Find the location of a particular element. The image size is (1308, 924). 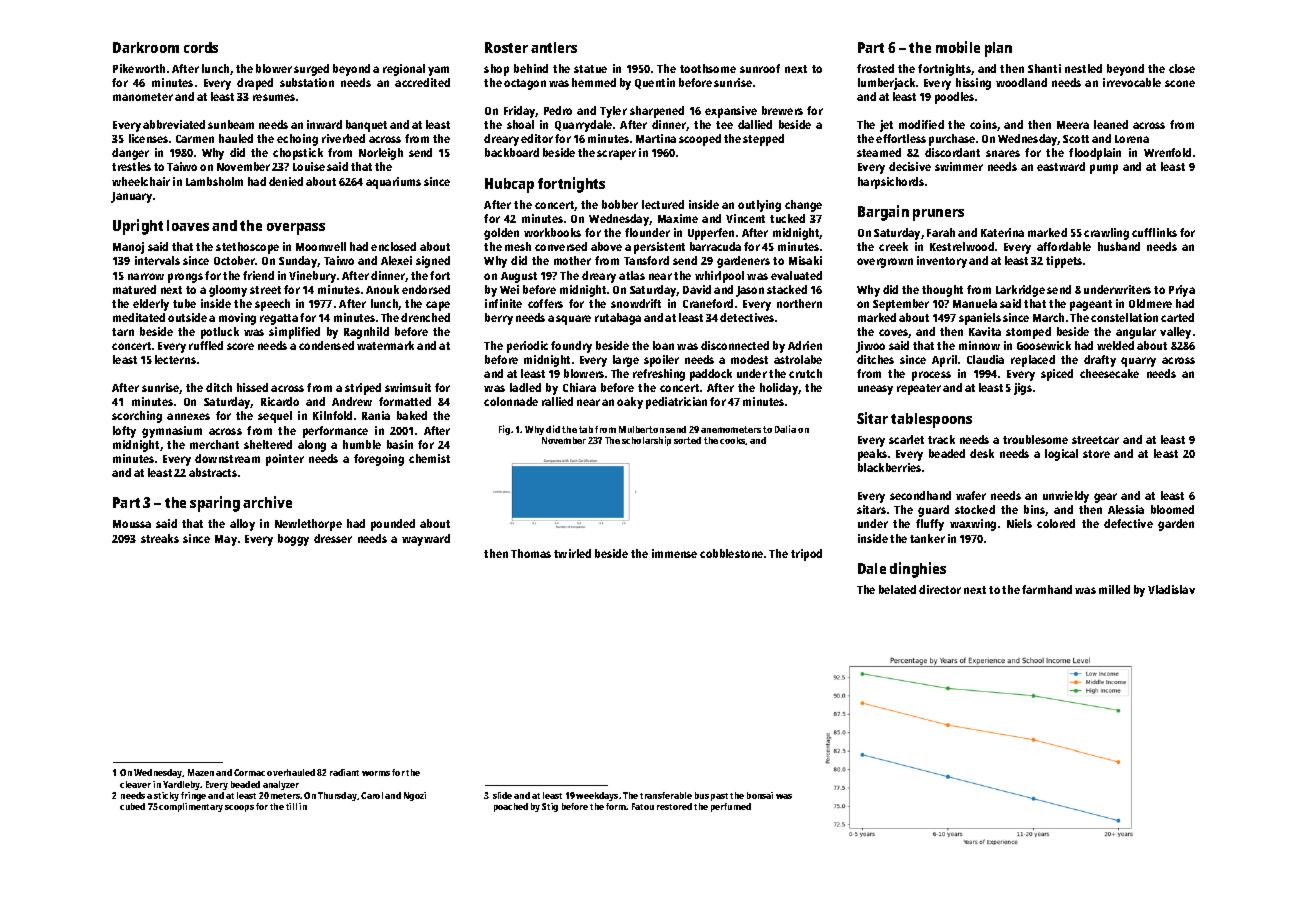

score is located at coordinates (240, 346).
